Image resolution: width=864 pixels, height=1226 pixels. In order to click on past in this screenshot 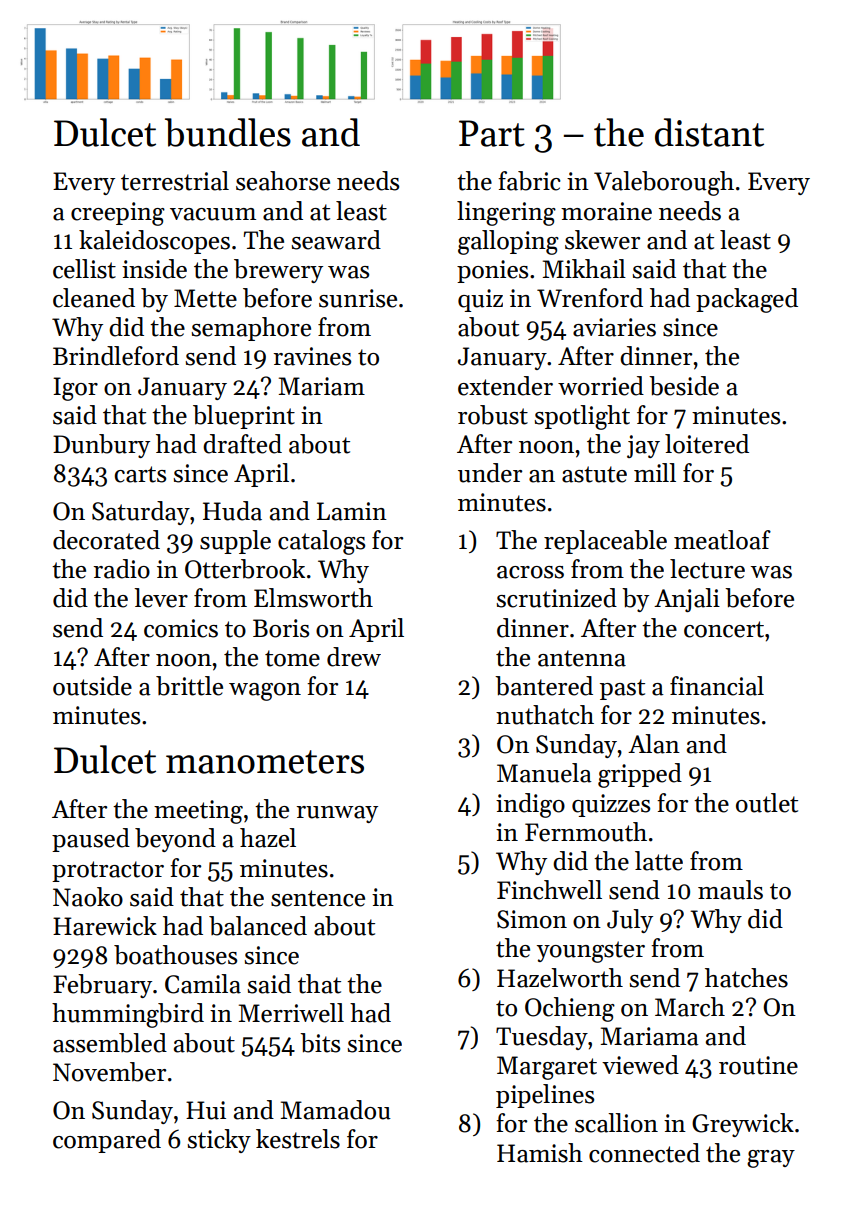, I will do `click(622, 689)`.
